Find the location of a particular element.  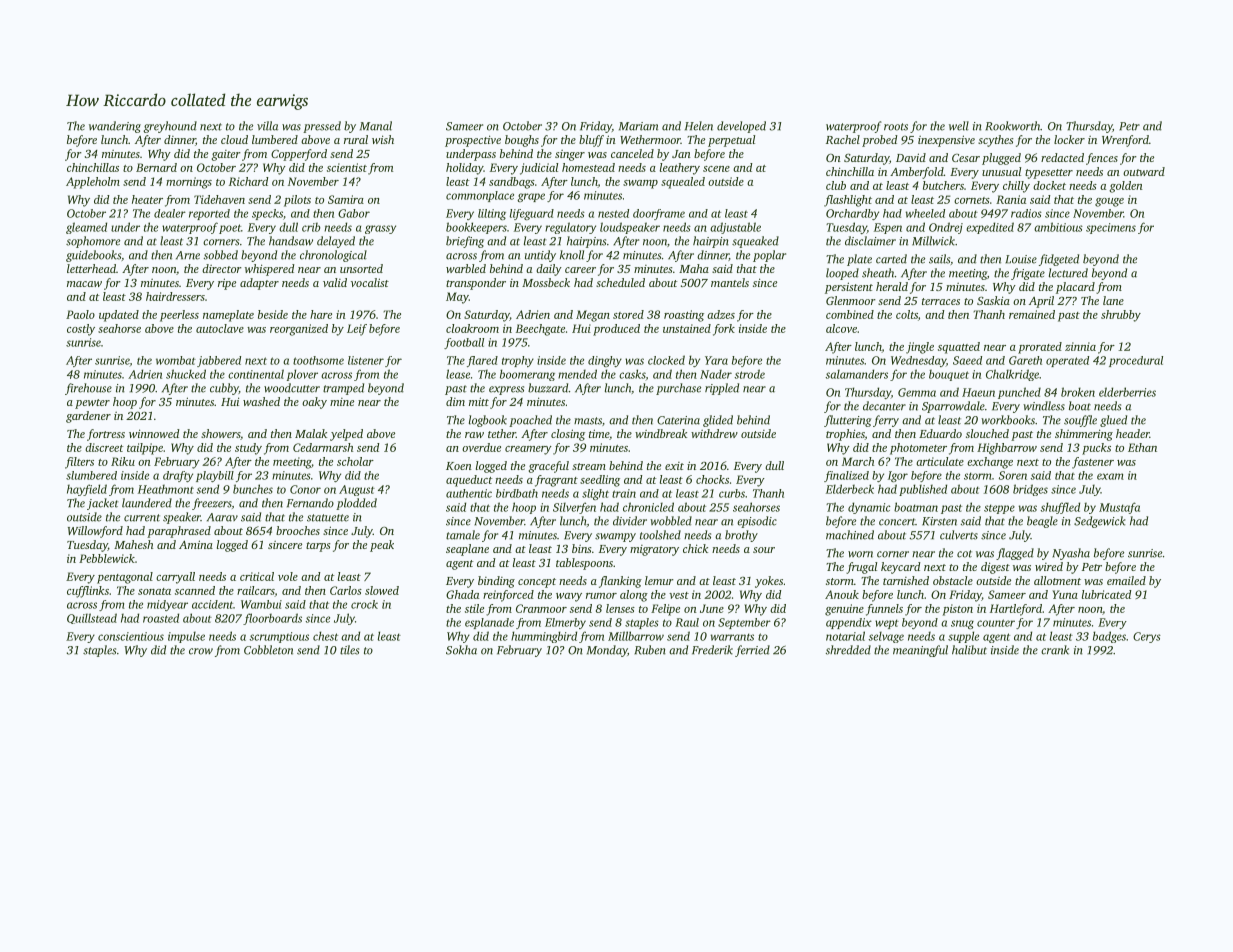

emailed is located at coordinates (1126, 580).
